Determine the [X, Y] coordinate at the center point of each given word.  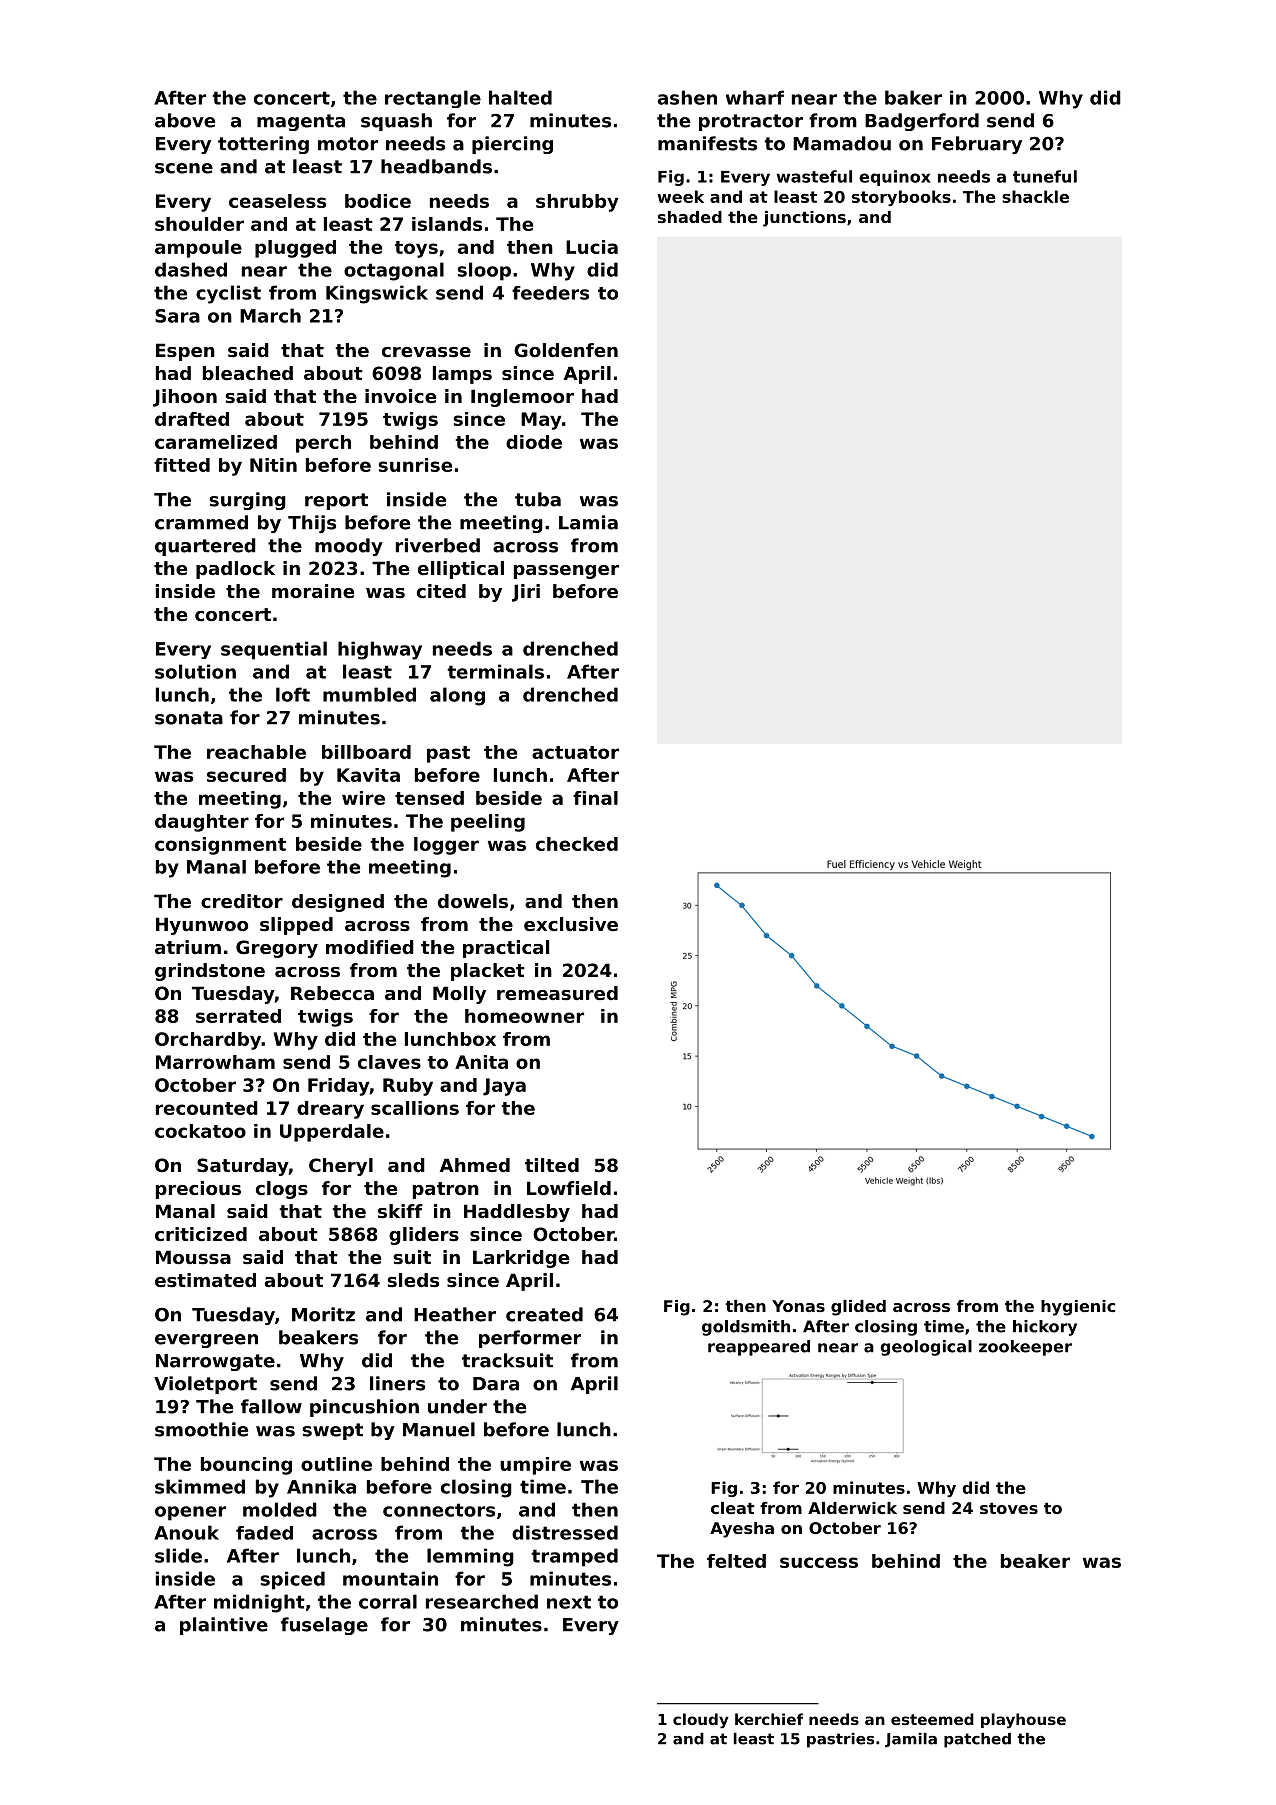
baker [913, 97]
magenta [301, 122]
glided [858, 1308]
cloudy [701, 1721]
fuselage [324, 1626]
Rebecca [332, 993]
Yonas [798, 1306]
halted [520, 97]
